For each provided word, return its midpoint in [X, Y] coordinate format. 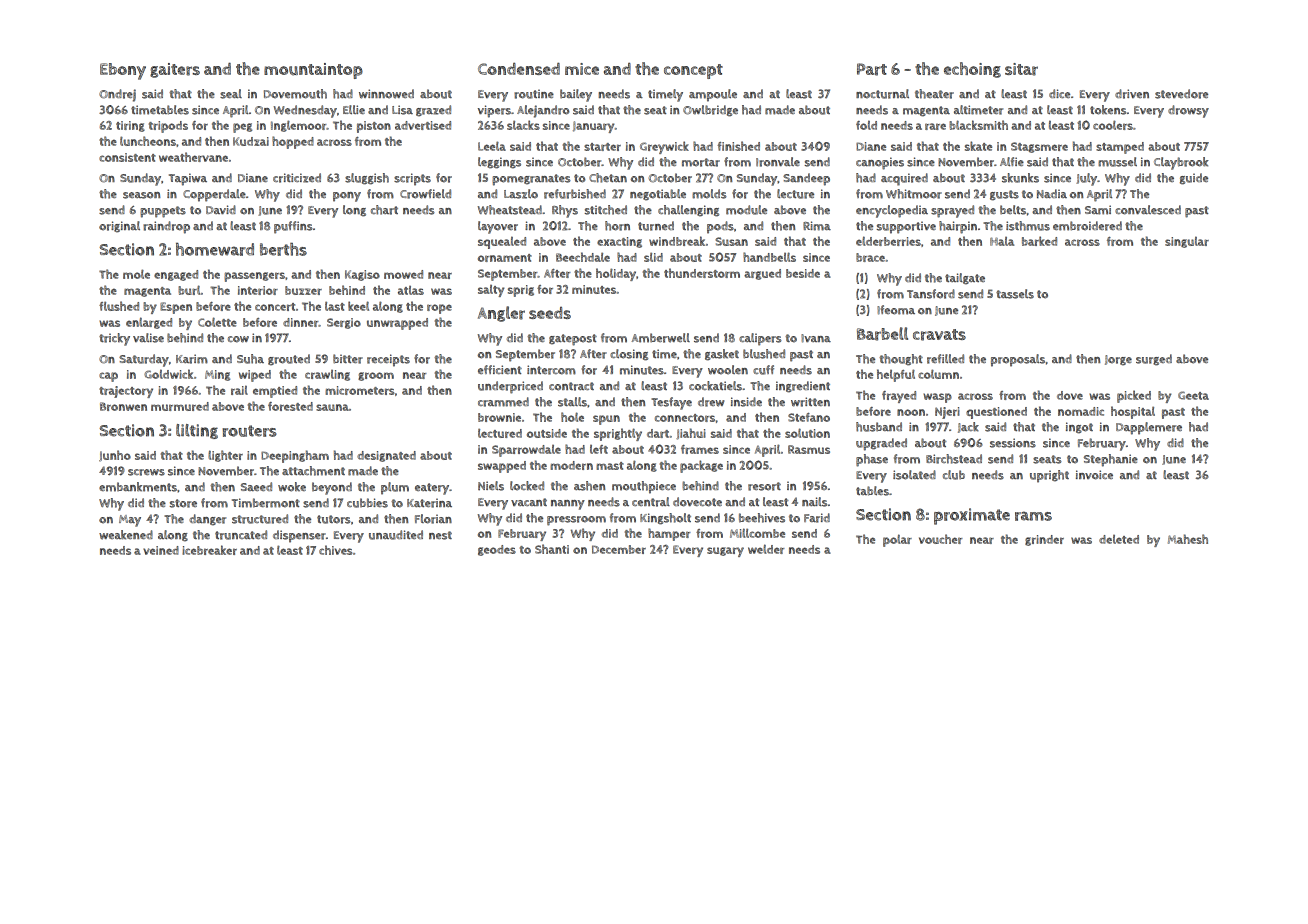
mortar [701, 162]
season [142, 195]
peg [242, 128]
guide [1194, 179]
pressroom [576, 521]
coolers [1113, 125]
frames [700, 449]
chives [335, 550]
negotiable [658, 195]
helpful [896, 375]
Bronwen [123, 406]
